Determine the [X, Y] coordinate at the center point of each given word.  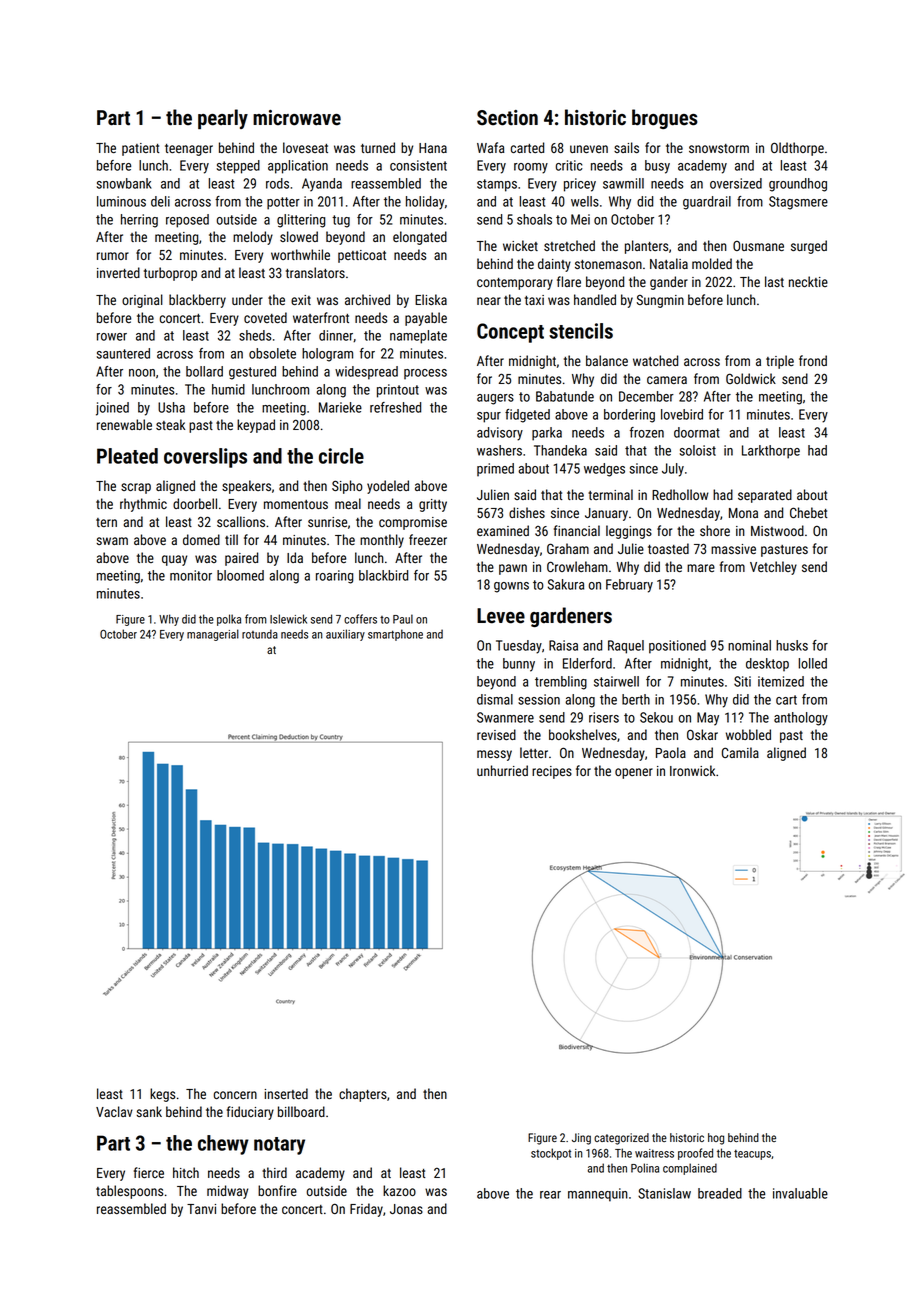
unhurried [502, 770]
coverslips [205, 458]
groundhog [798, 185]
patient [141, 149]
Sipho [347, 487]
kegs [162, 1095]
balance [607, 360]
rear [550, 1195]
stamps [497, 185]
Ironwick [692, 770]
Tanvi [201, 1209]
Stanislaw [664, 1193]
